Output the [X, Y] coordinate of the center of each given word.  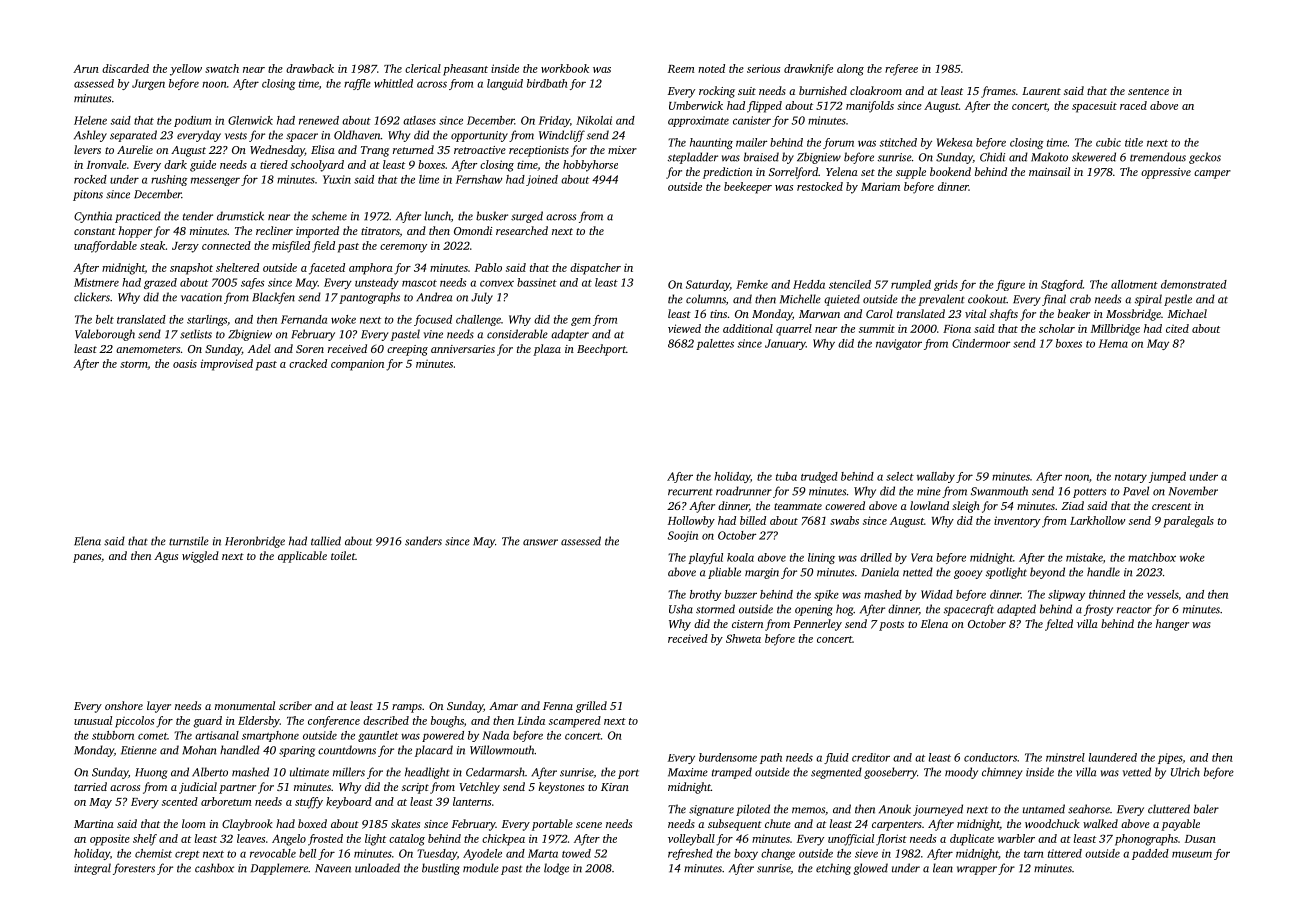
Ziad [1072, 505]
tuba [786, 476]
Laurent [1041, 91]
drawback [310, 68]
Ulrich [1185, 772]
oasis [185, 363]
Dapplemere [279, 869]
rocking [717, 92]
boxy [746, 854]
